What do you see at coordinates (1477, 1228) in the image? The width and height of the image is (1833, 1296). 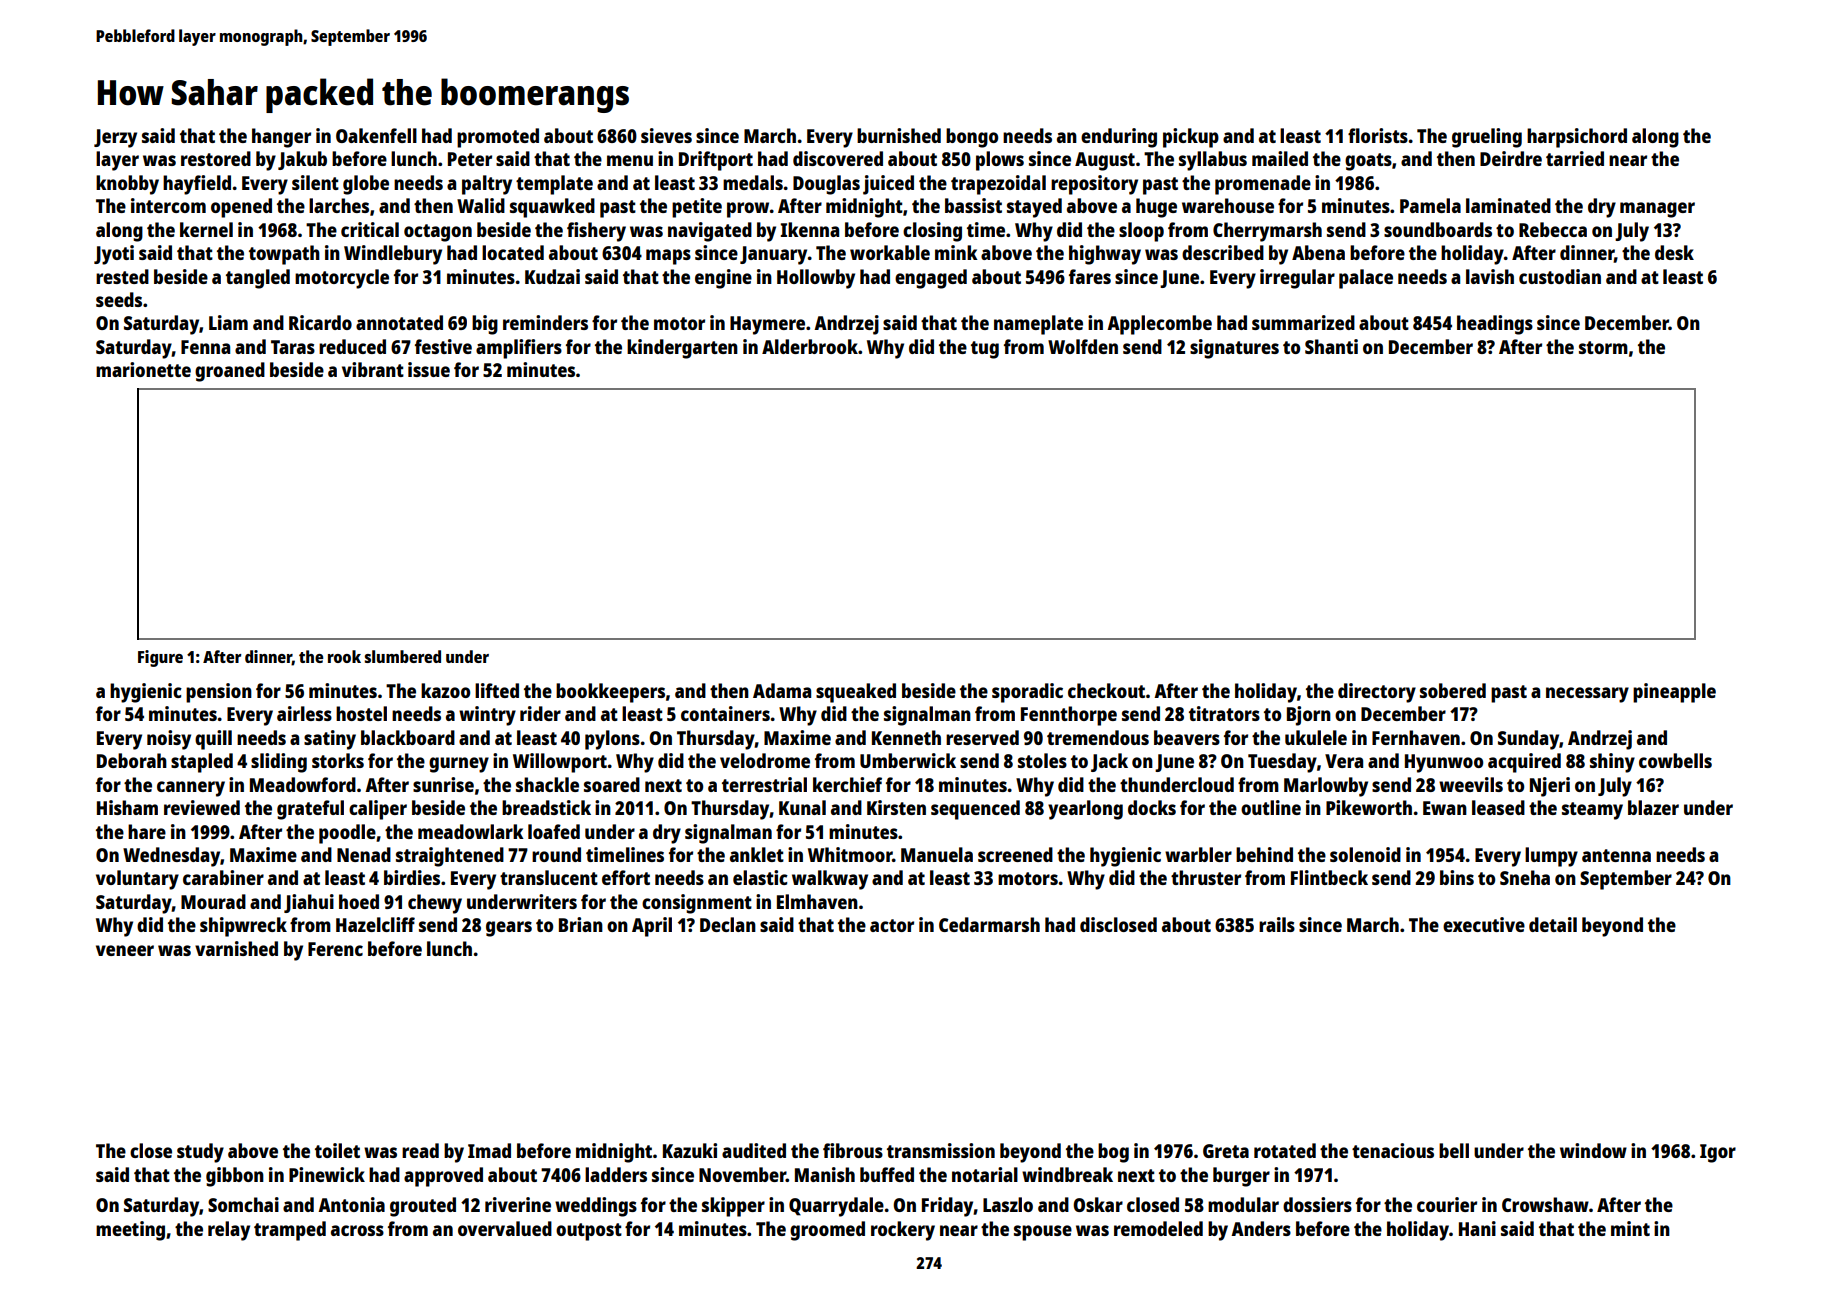 I see `Hani` at bounding box center [1477, 1228].
